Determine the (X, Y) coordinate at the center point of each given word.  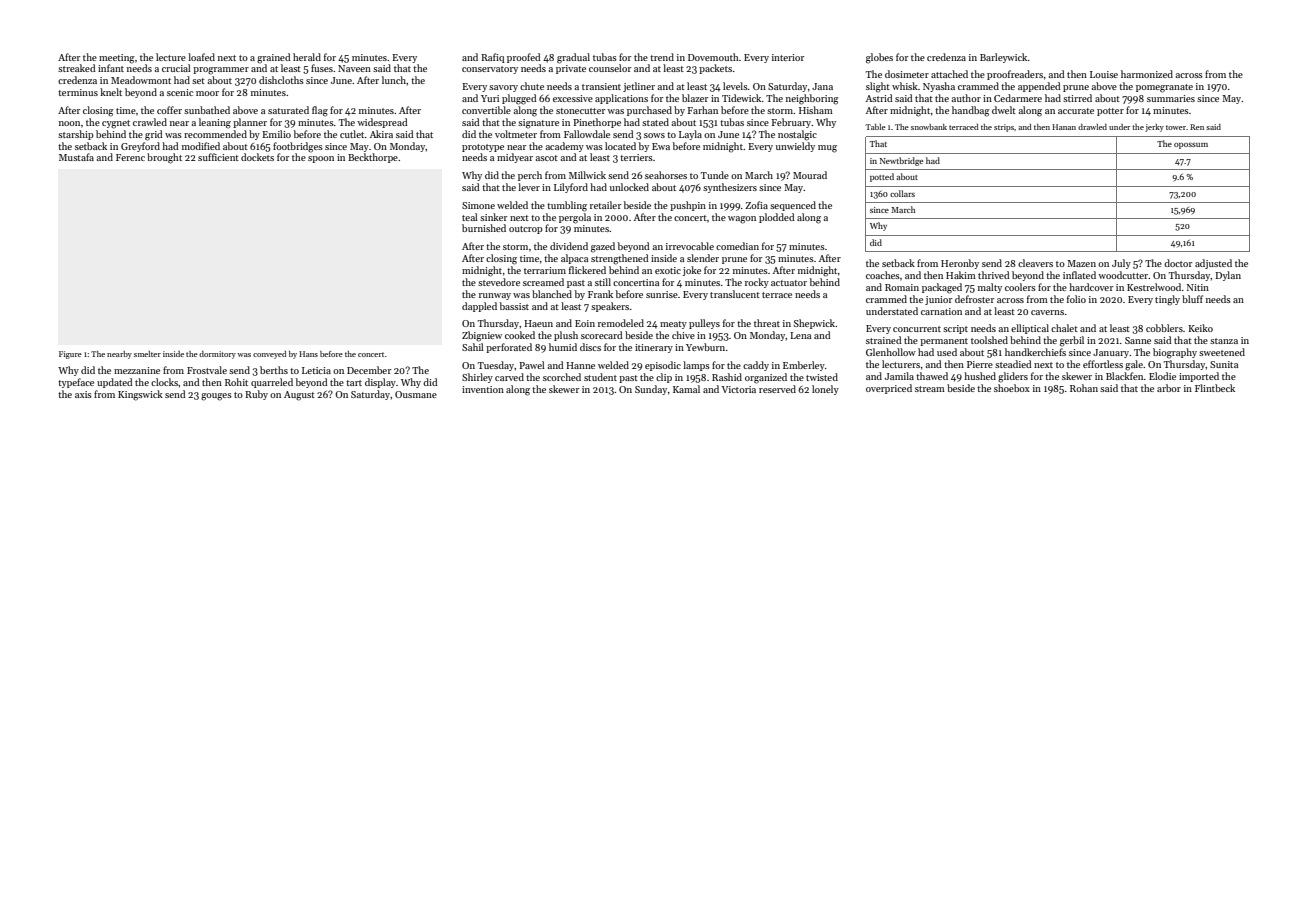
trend (662, 57)
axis (83, 394)
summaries (1171, 98)
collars (902, 193)
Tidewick (742, 98)
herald (307, 57)
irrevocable (690, 246)
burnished (484, 228)
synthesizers (730, 188)
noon (69, 123)
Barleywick (1004, 58)
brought (164, 158)
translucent (735, 294)
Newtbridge (901, 161)
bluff (1192, 299)
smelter (147, 354)
